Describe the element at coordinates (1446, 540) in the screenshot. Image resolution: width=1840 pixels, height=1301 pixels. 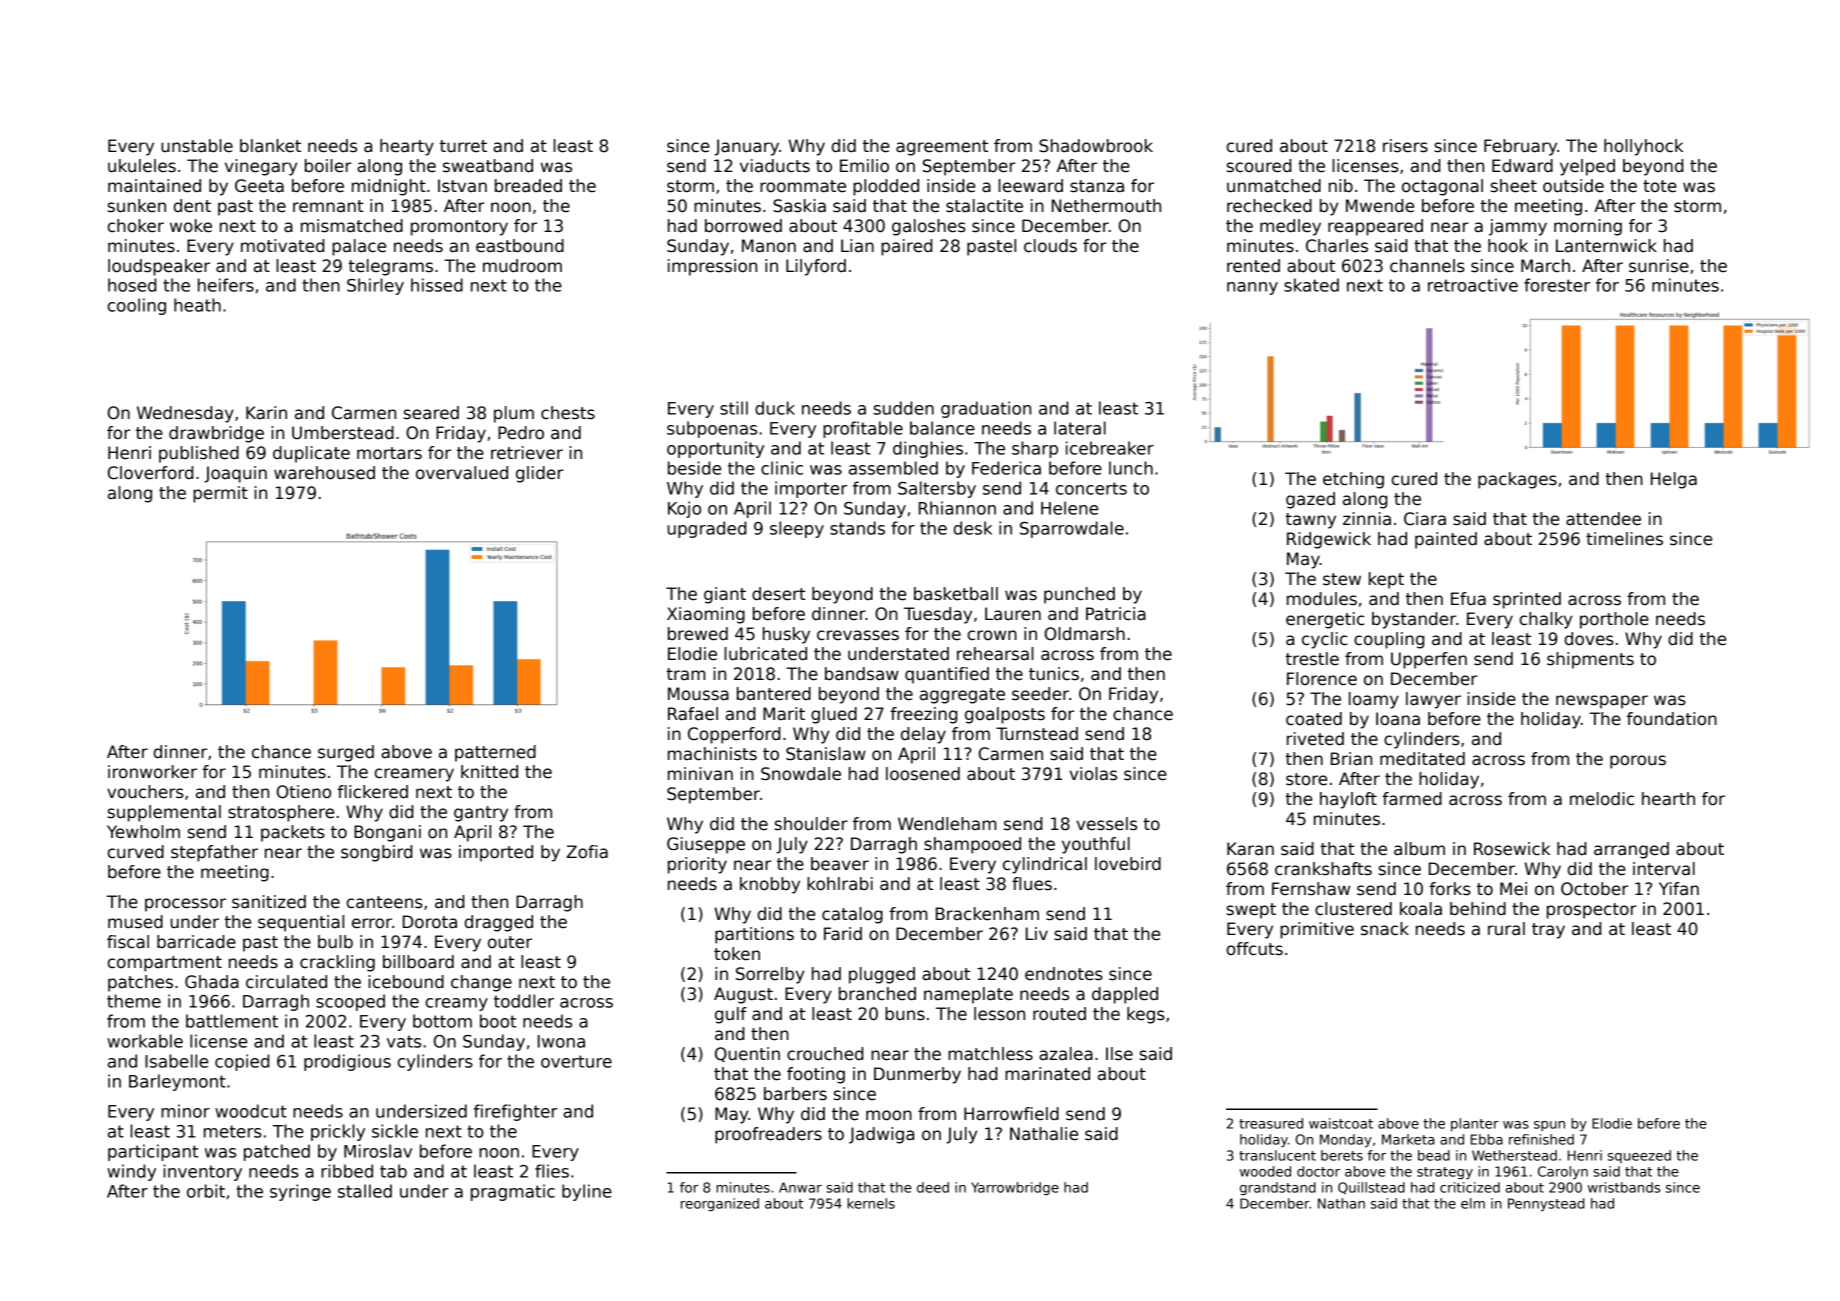
I see `painted` at that location.
